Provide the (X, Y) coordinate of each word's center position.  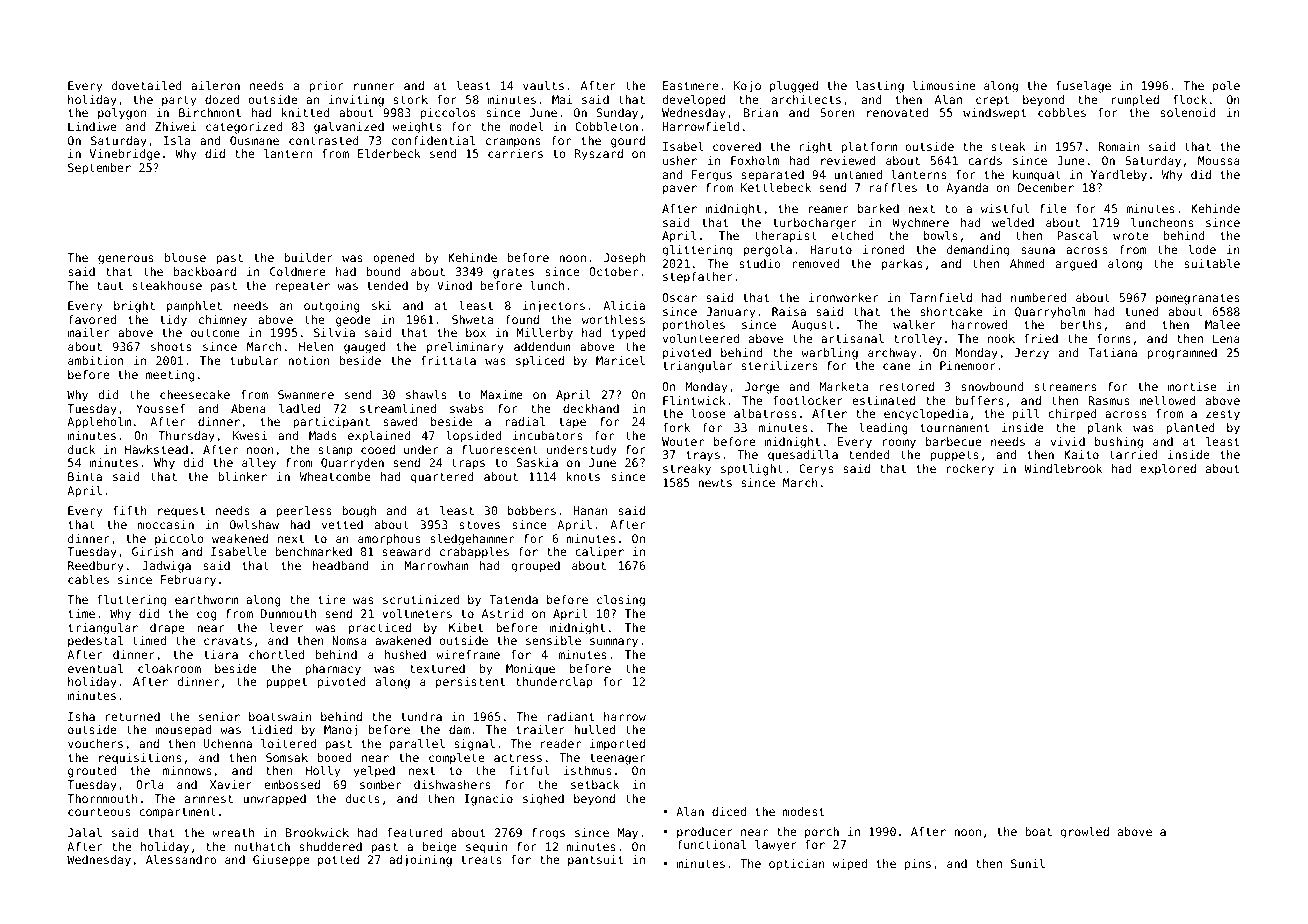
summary (614, 643)
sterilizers (779, 365)
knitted (306, 112)
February (188, 581)
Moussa (1219, 160)
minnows (187, 770)
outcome (215, 332)
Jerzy (1031, 354)
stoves (480, 525)
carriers (515, 153)
